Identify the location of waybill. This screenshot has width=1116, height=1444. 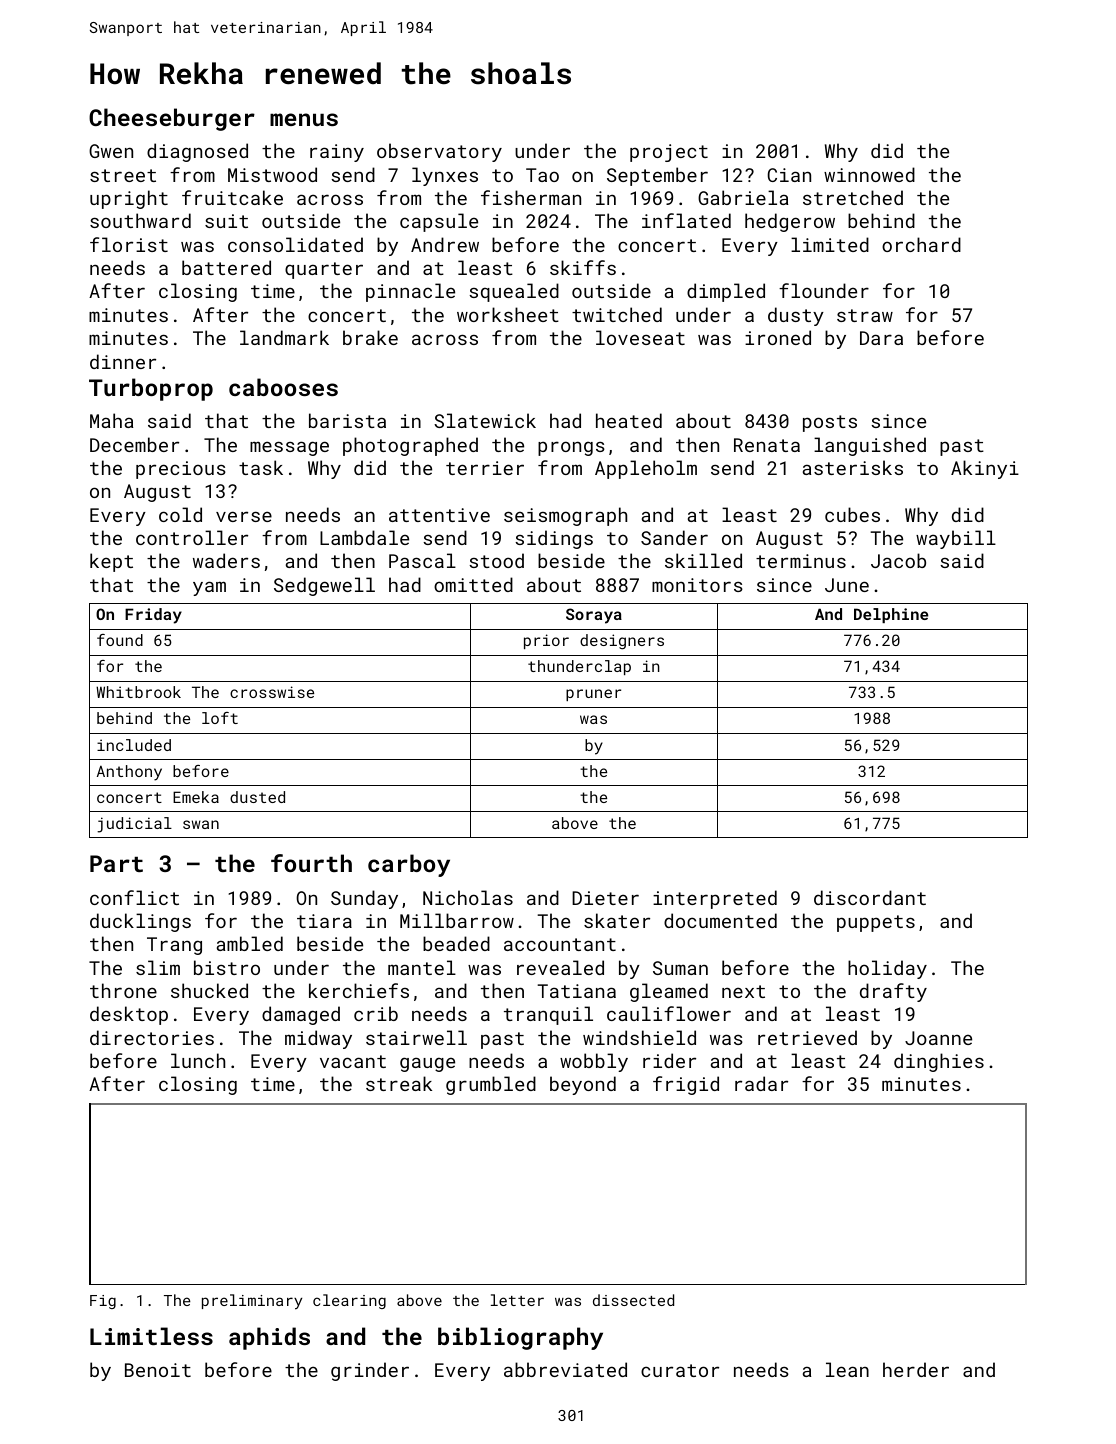
(956, 539).
